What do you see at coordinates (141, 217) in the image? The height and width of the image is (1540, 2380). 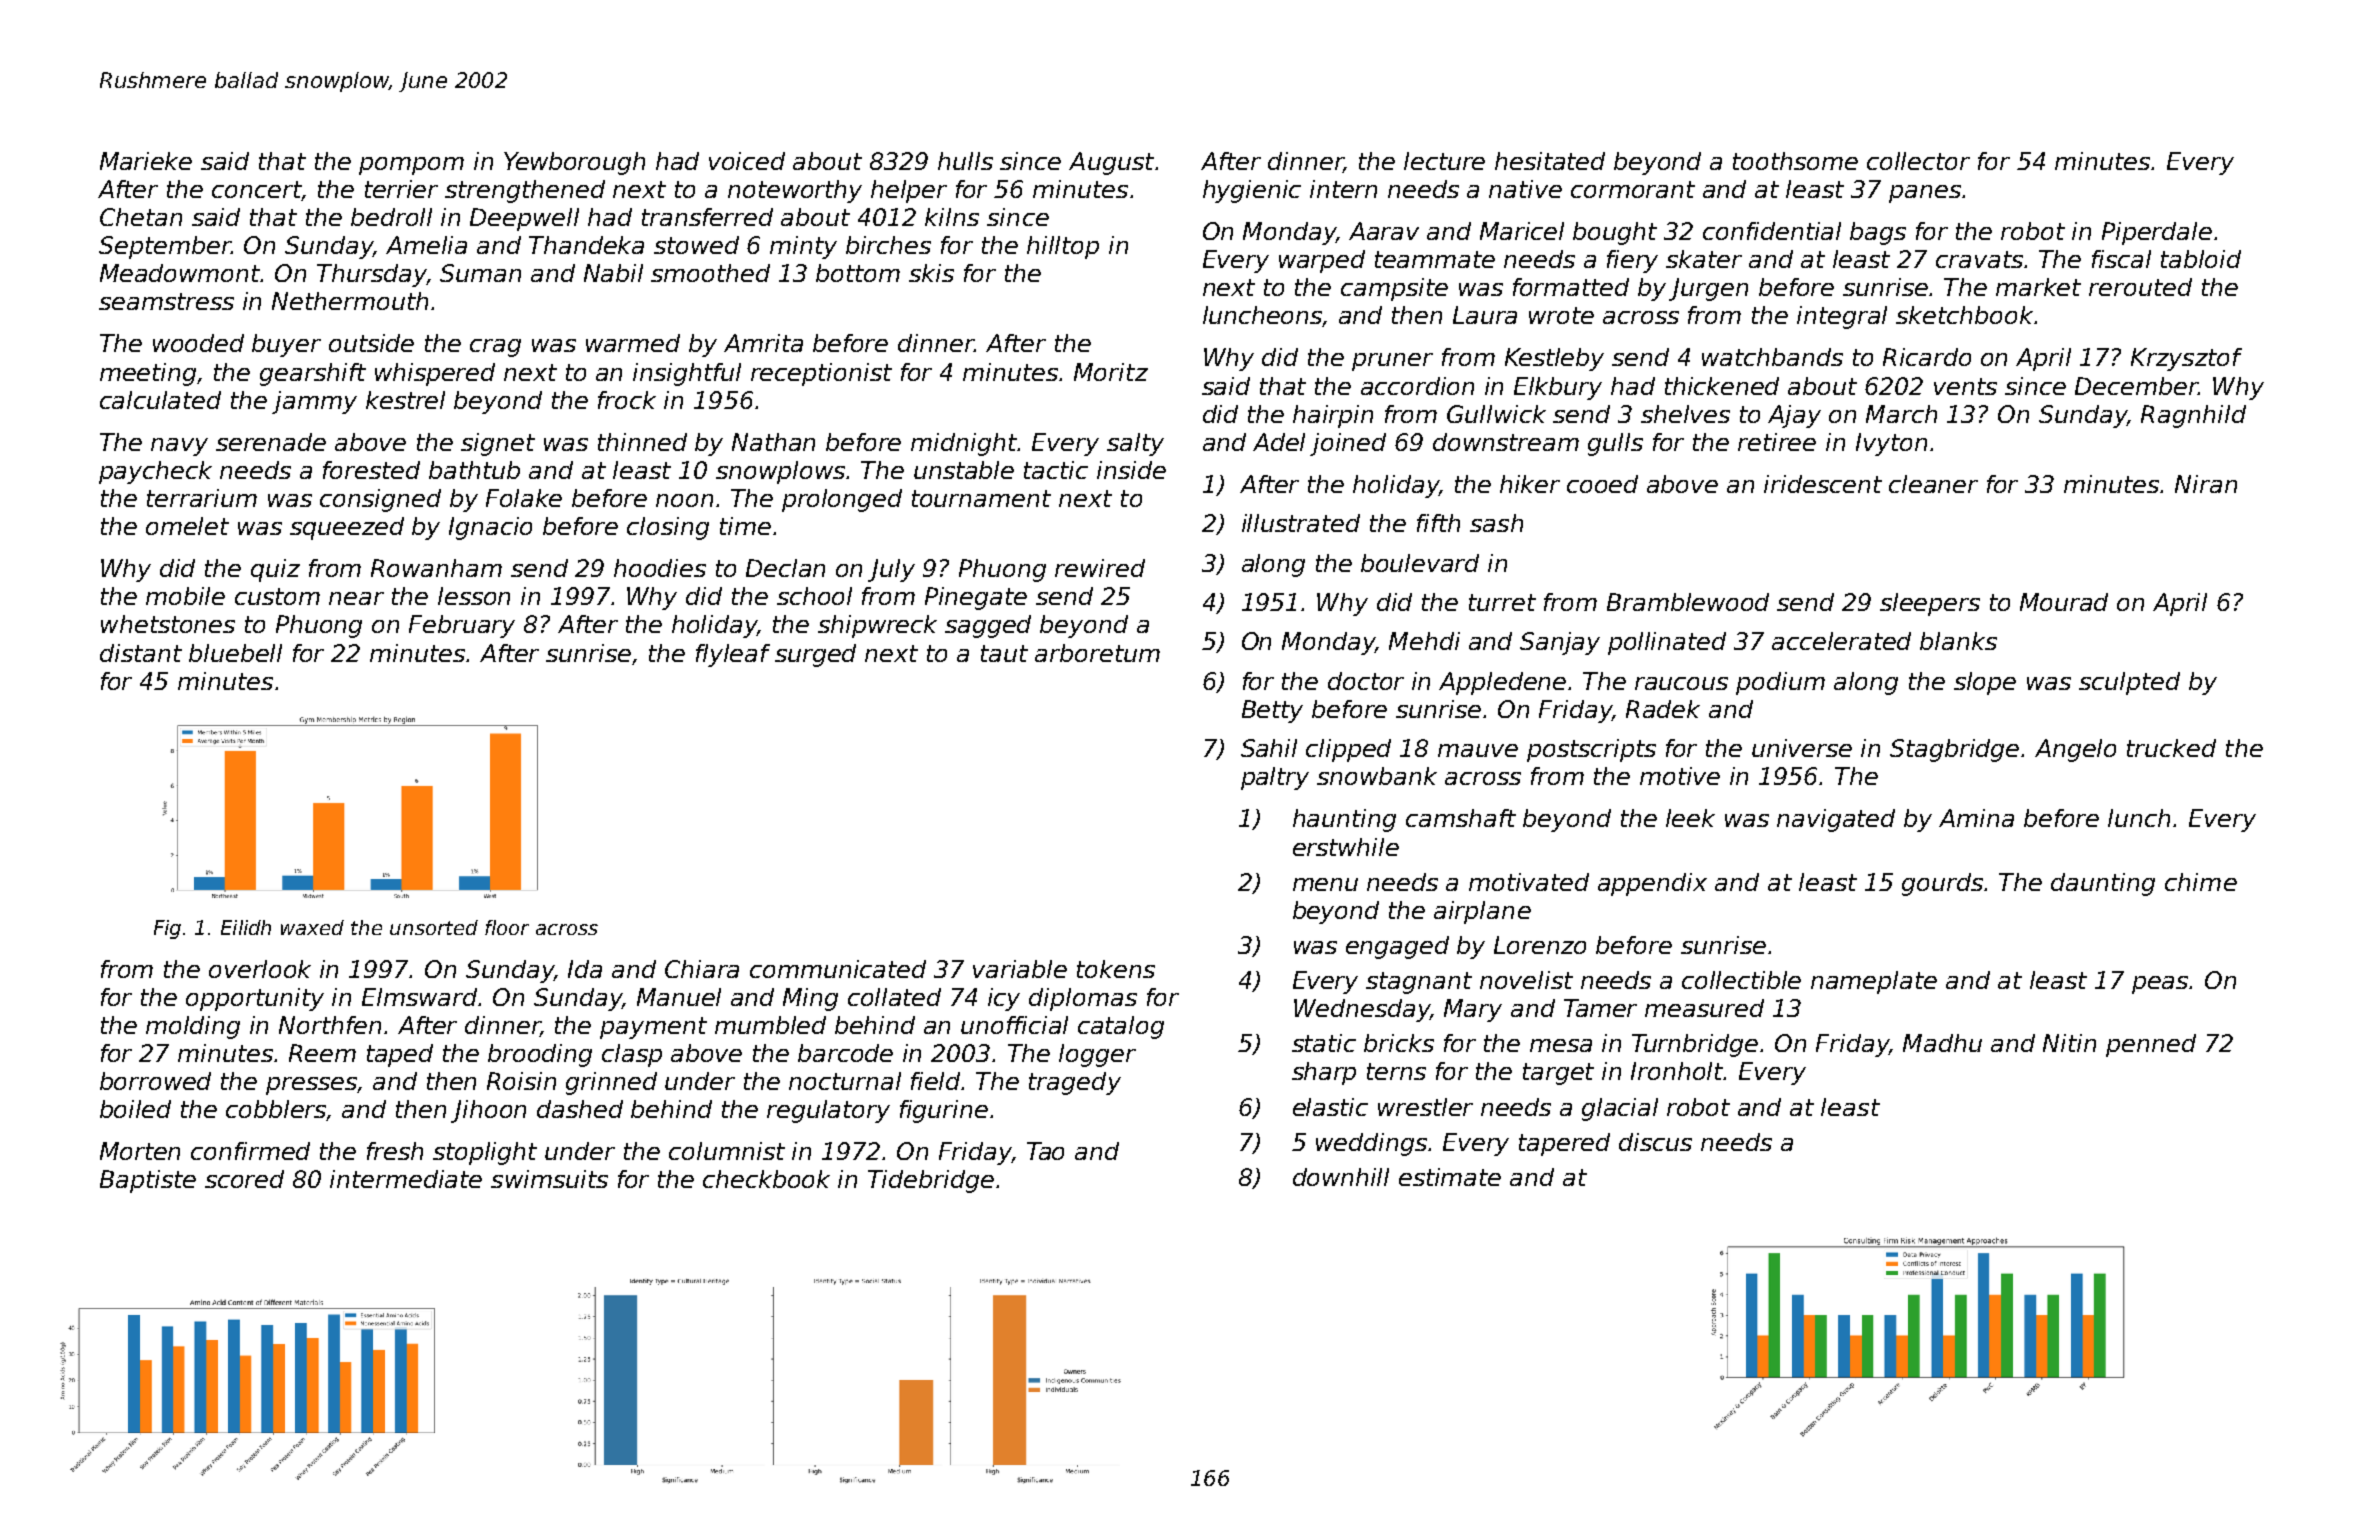 I see `Chetan` at bounding box center [141, 217].
